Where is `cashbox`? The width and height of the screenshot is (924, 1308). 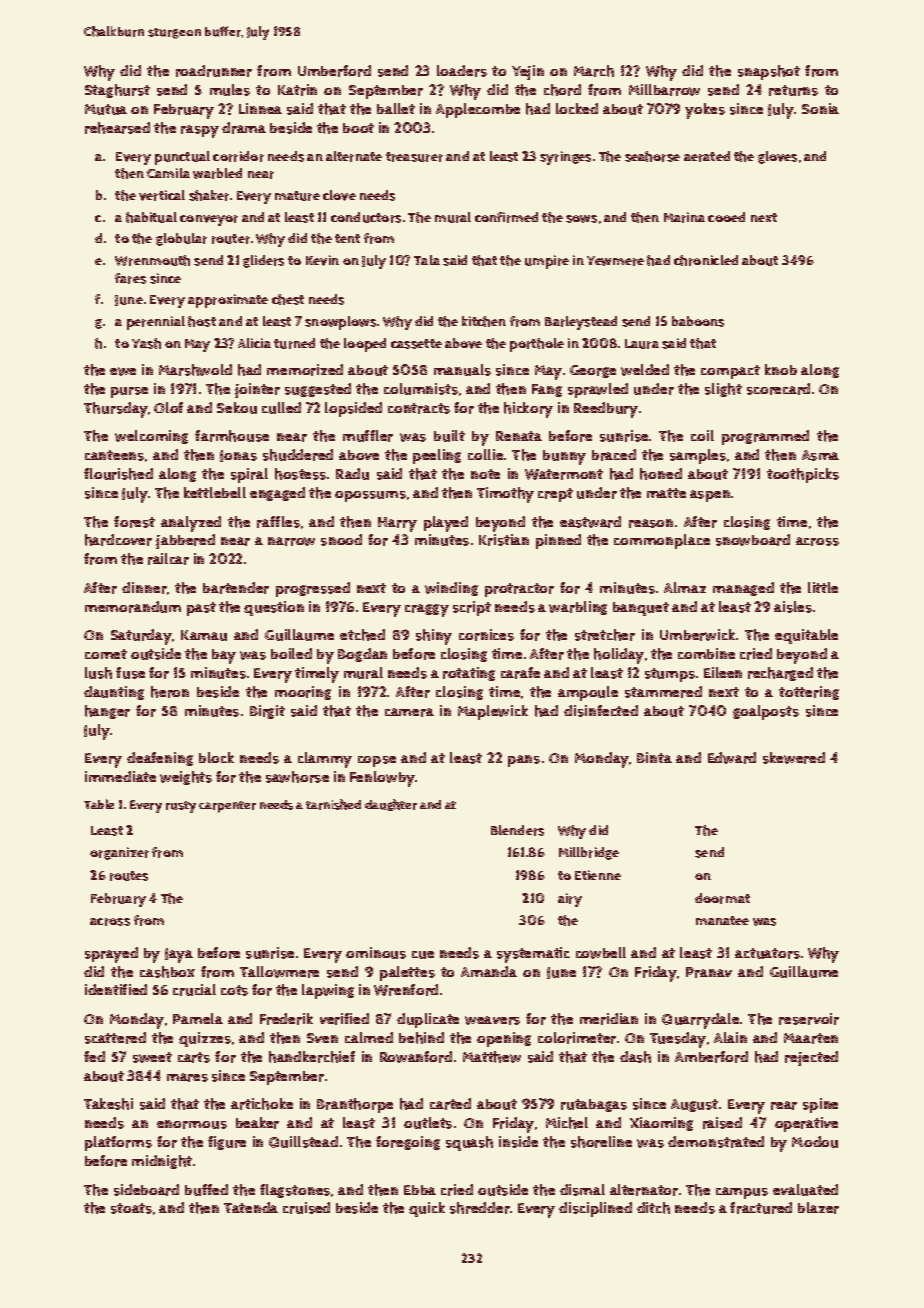 cashbox is located at coordinates (167, 972).
